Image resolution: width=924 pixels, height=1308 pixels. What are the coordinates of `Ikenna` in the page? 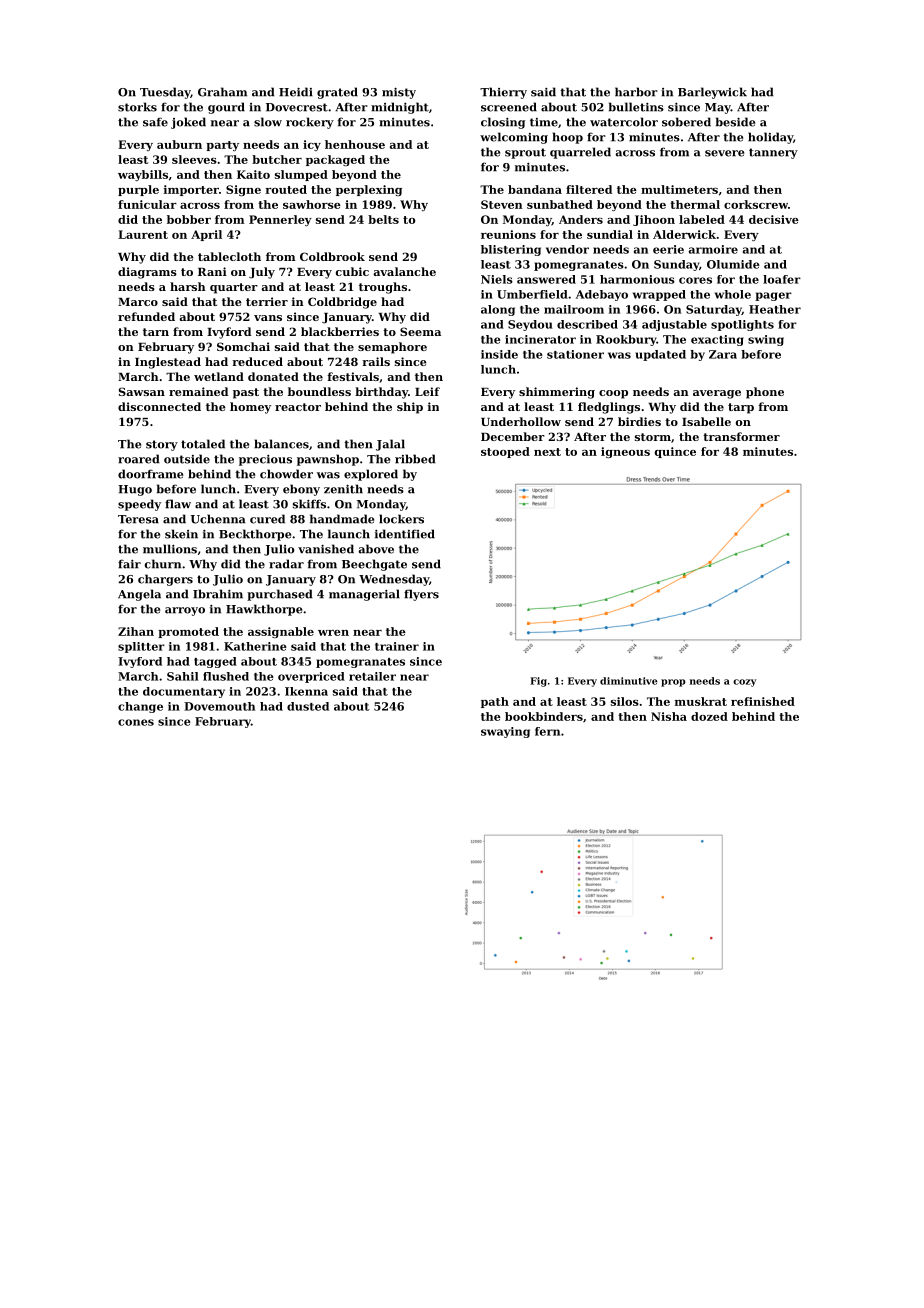 It's located at (306, 691).
